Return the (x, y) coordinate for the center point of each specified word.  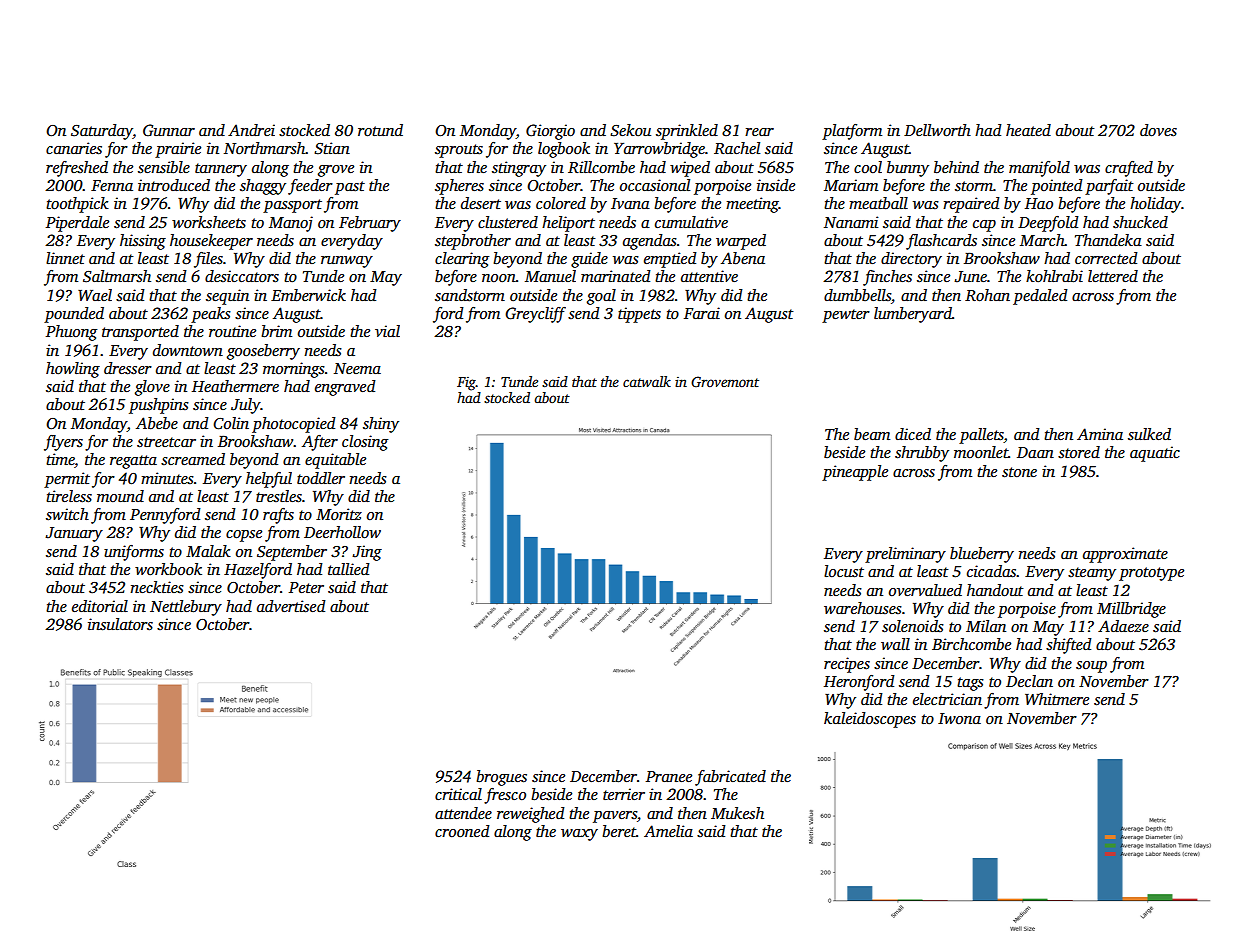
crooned (462, 831)
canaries (74, 148)
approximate (1125, 555)
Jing (367, 553)
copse (244, 536)
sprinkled (687, 132)
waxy (579, 835)
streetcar (166, 442)
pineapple (855, 473)
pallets (981, 436)
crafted (1129, 169)
